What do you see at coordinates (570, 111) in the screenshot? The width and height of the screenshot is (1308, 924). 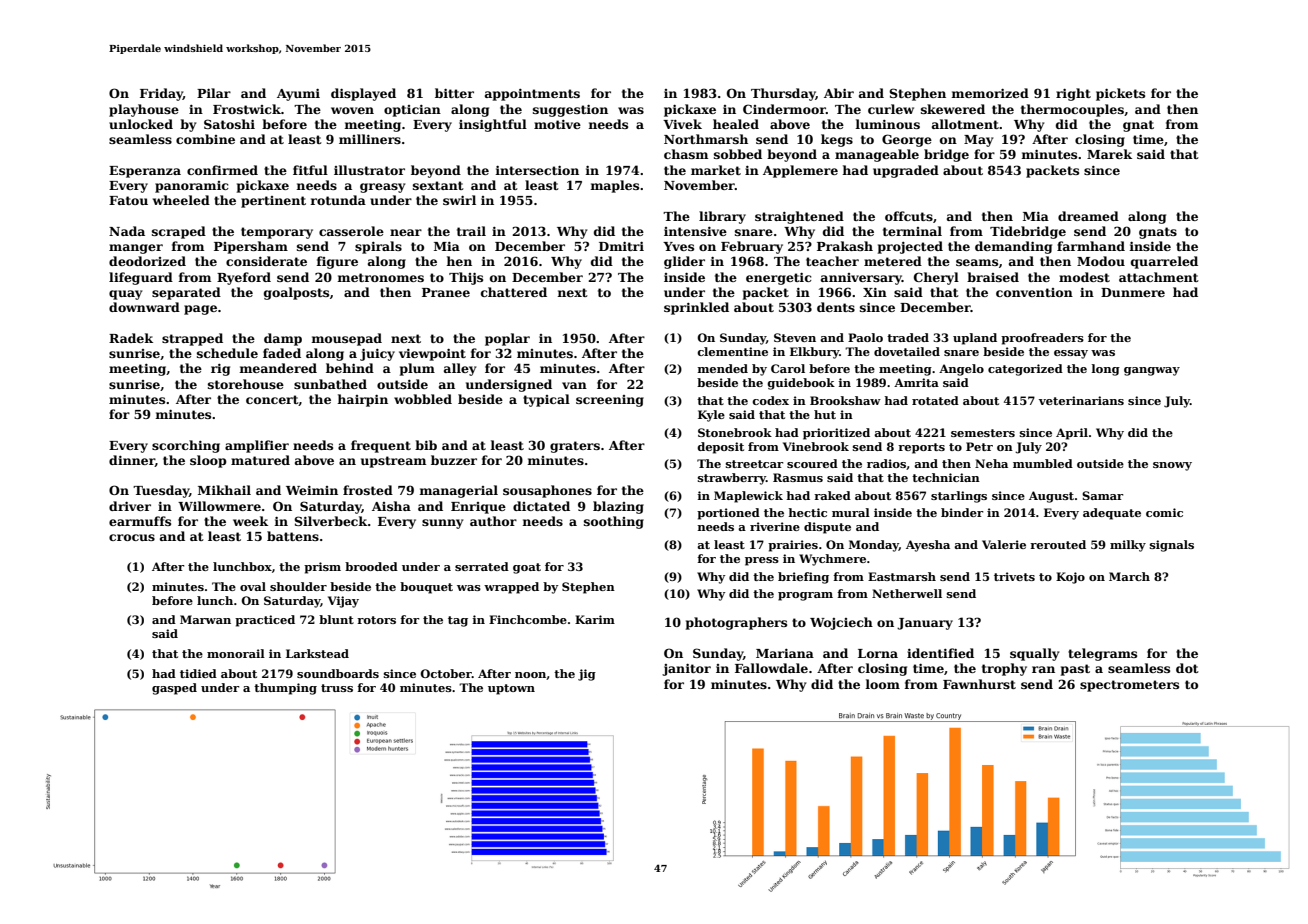 I see `suggestion` at bounding box center [570, 111].
